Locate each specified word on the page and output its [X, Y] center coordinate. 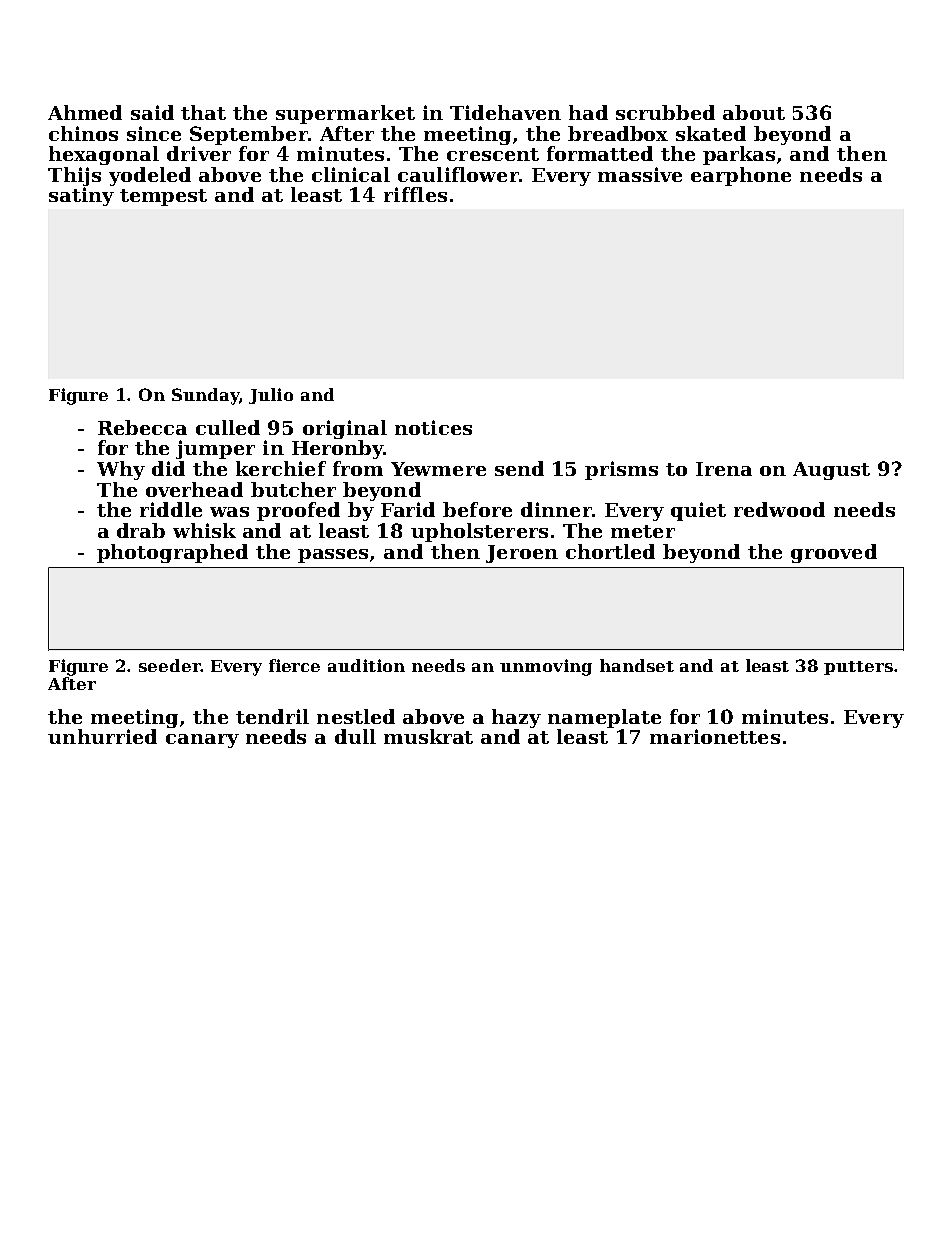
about [754, 112]
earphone [741, 176]
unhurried [102, 736]
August [831, 471]
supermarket [345, 114]
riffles [415, 194]
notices [433, 427]
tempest [163, 197]
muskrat [428, 736]
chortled [610, 551]
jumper [215, 449]
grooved [834, 553]
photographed [172, 553]
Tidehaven [505, 112]
